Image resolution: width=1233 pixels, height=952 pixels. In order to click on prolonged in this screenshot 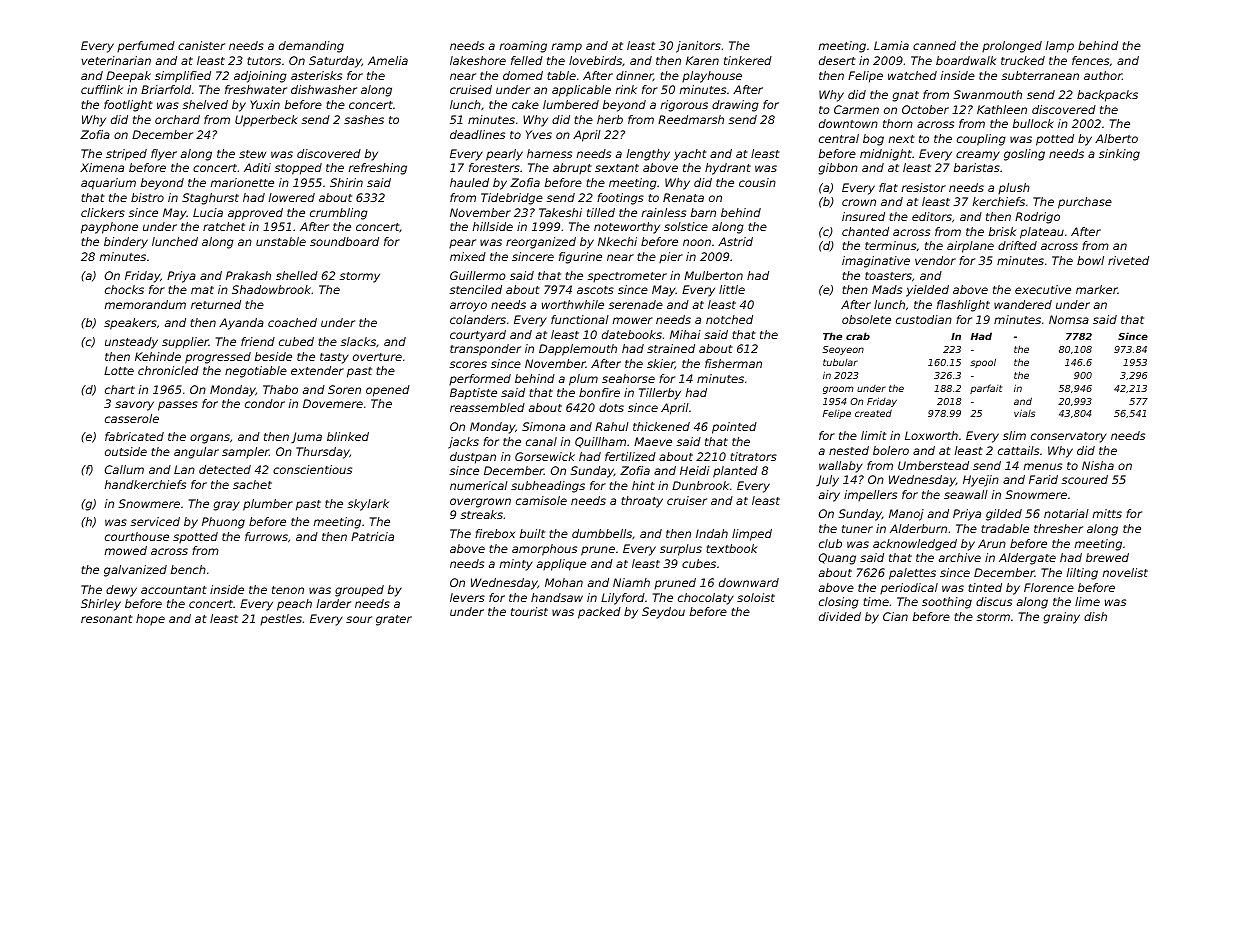, I will do `click(1012, 47)`.
